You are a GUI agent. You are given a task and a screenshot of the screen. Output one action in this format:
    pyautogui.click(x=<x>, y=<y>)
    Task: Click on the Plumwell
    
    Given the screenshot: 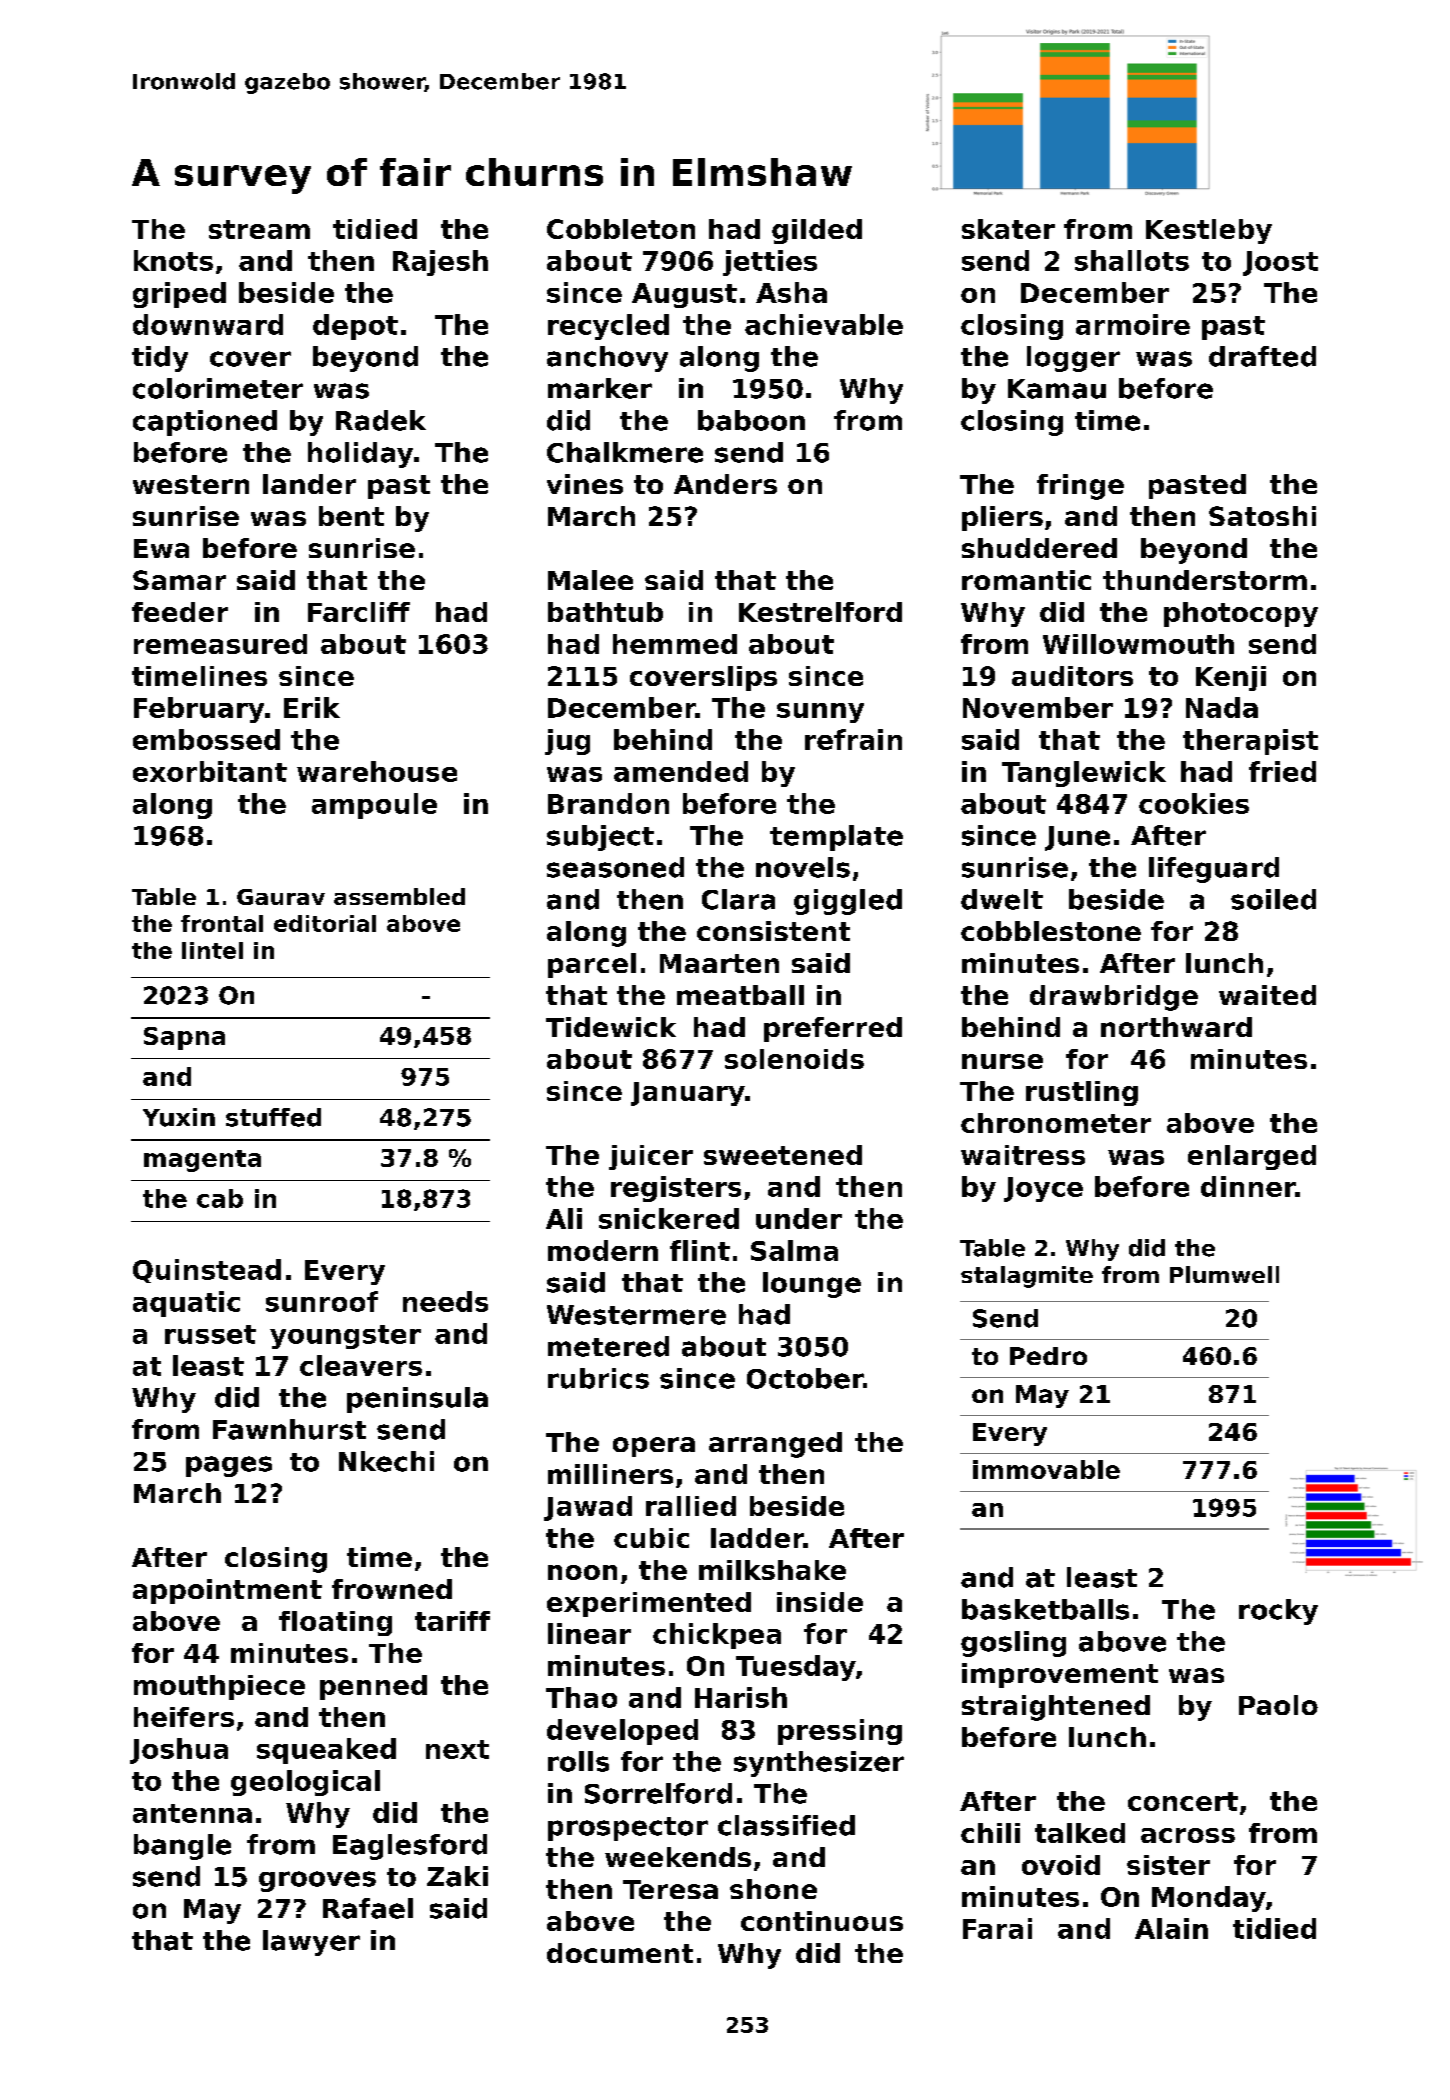 What is the action you would take?
    pyautogui.click(x=1224, y=1274)
